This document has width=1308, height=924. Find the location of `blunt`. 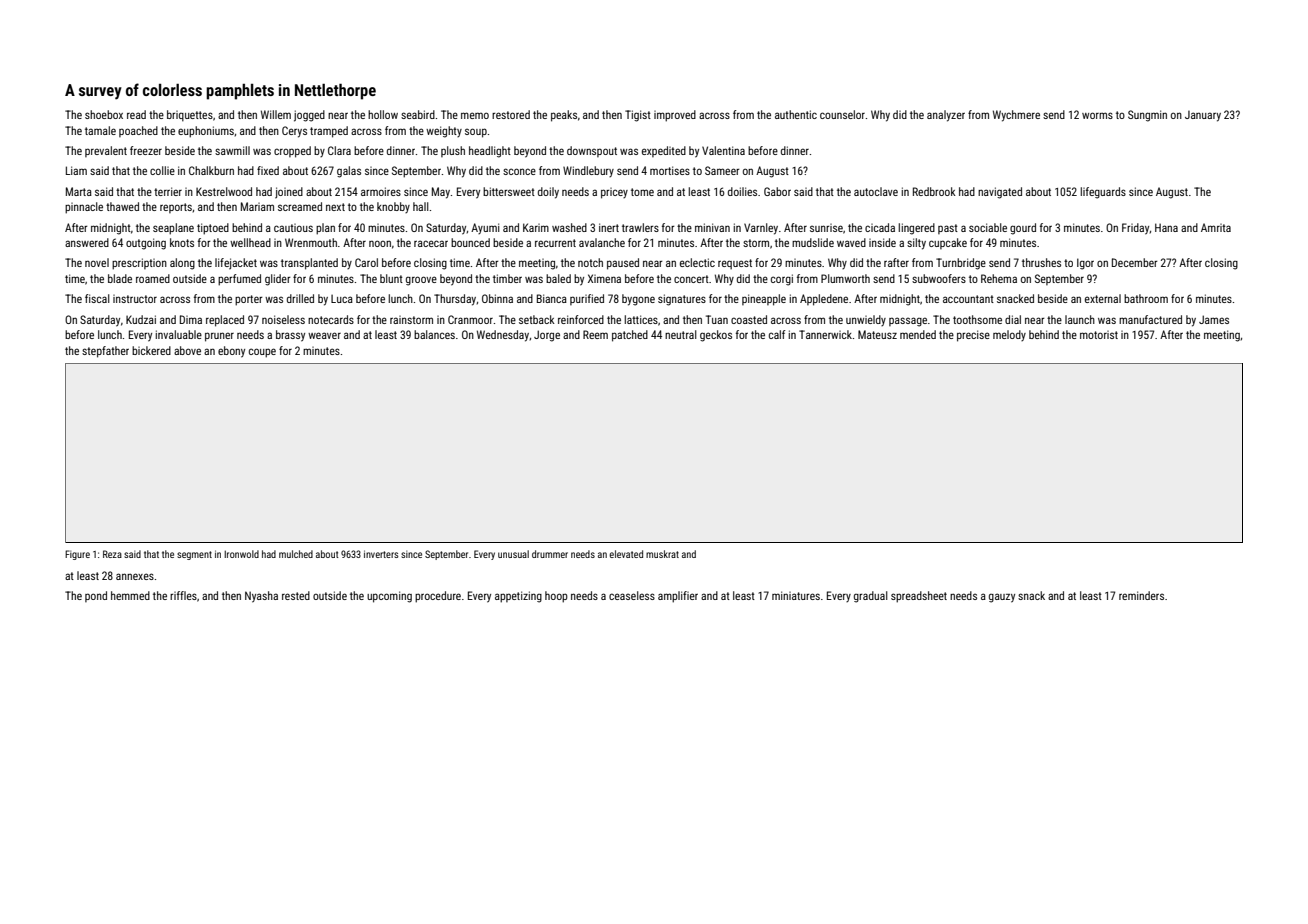

blunt is located at coordinates (391, 278).
